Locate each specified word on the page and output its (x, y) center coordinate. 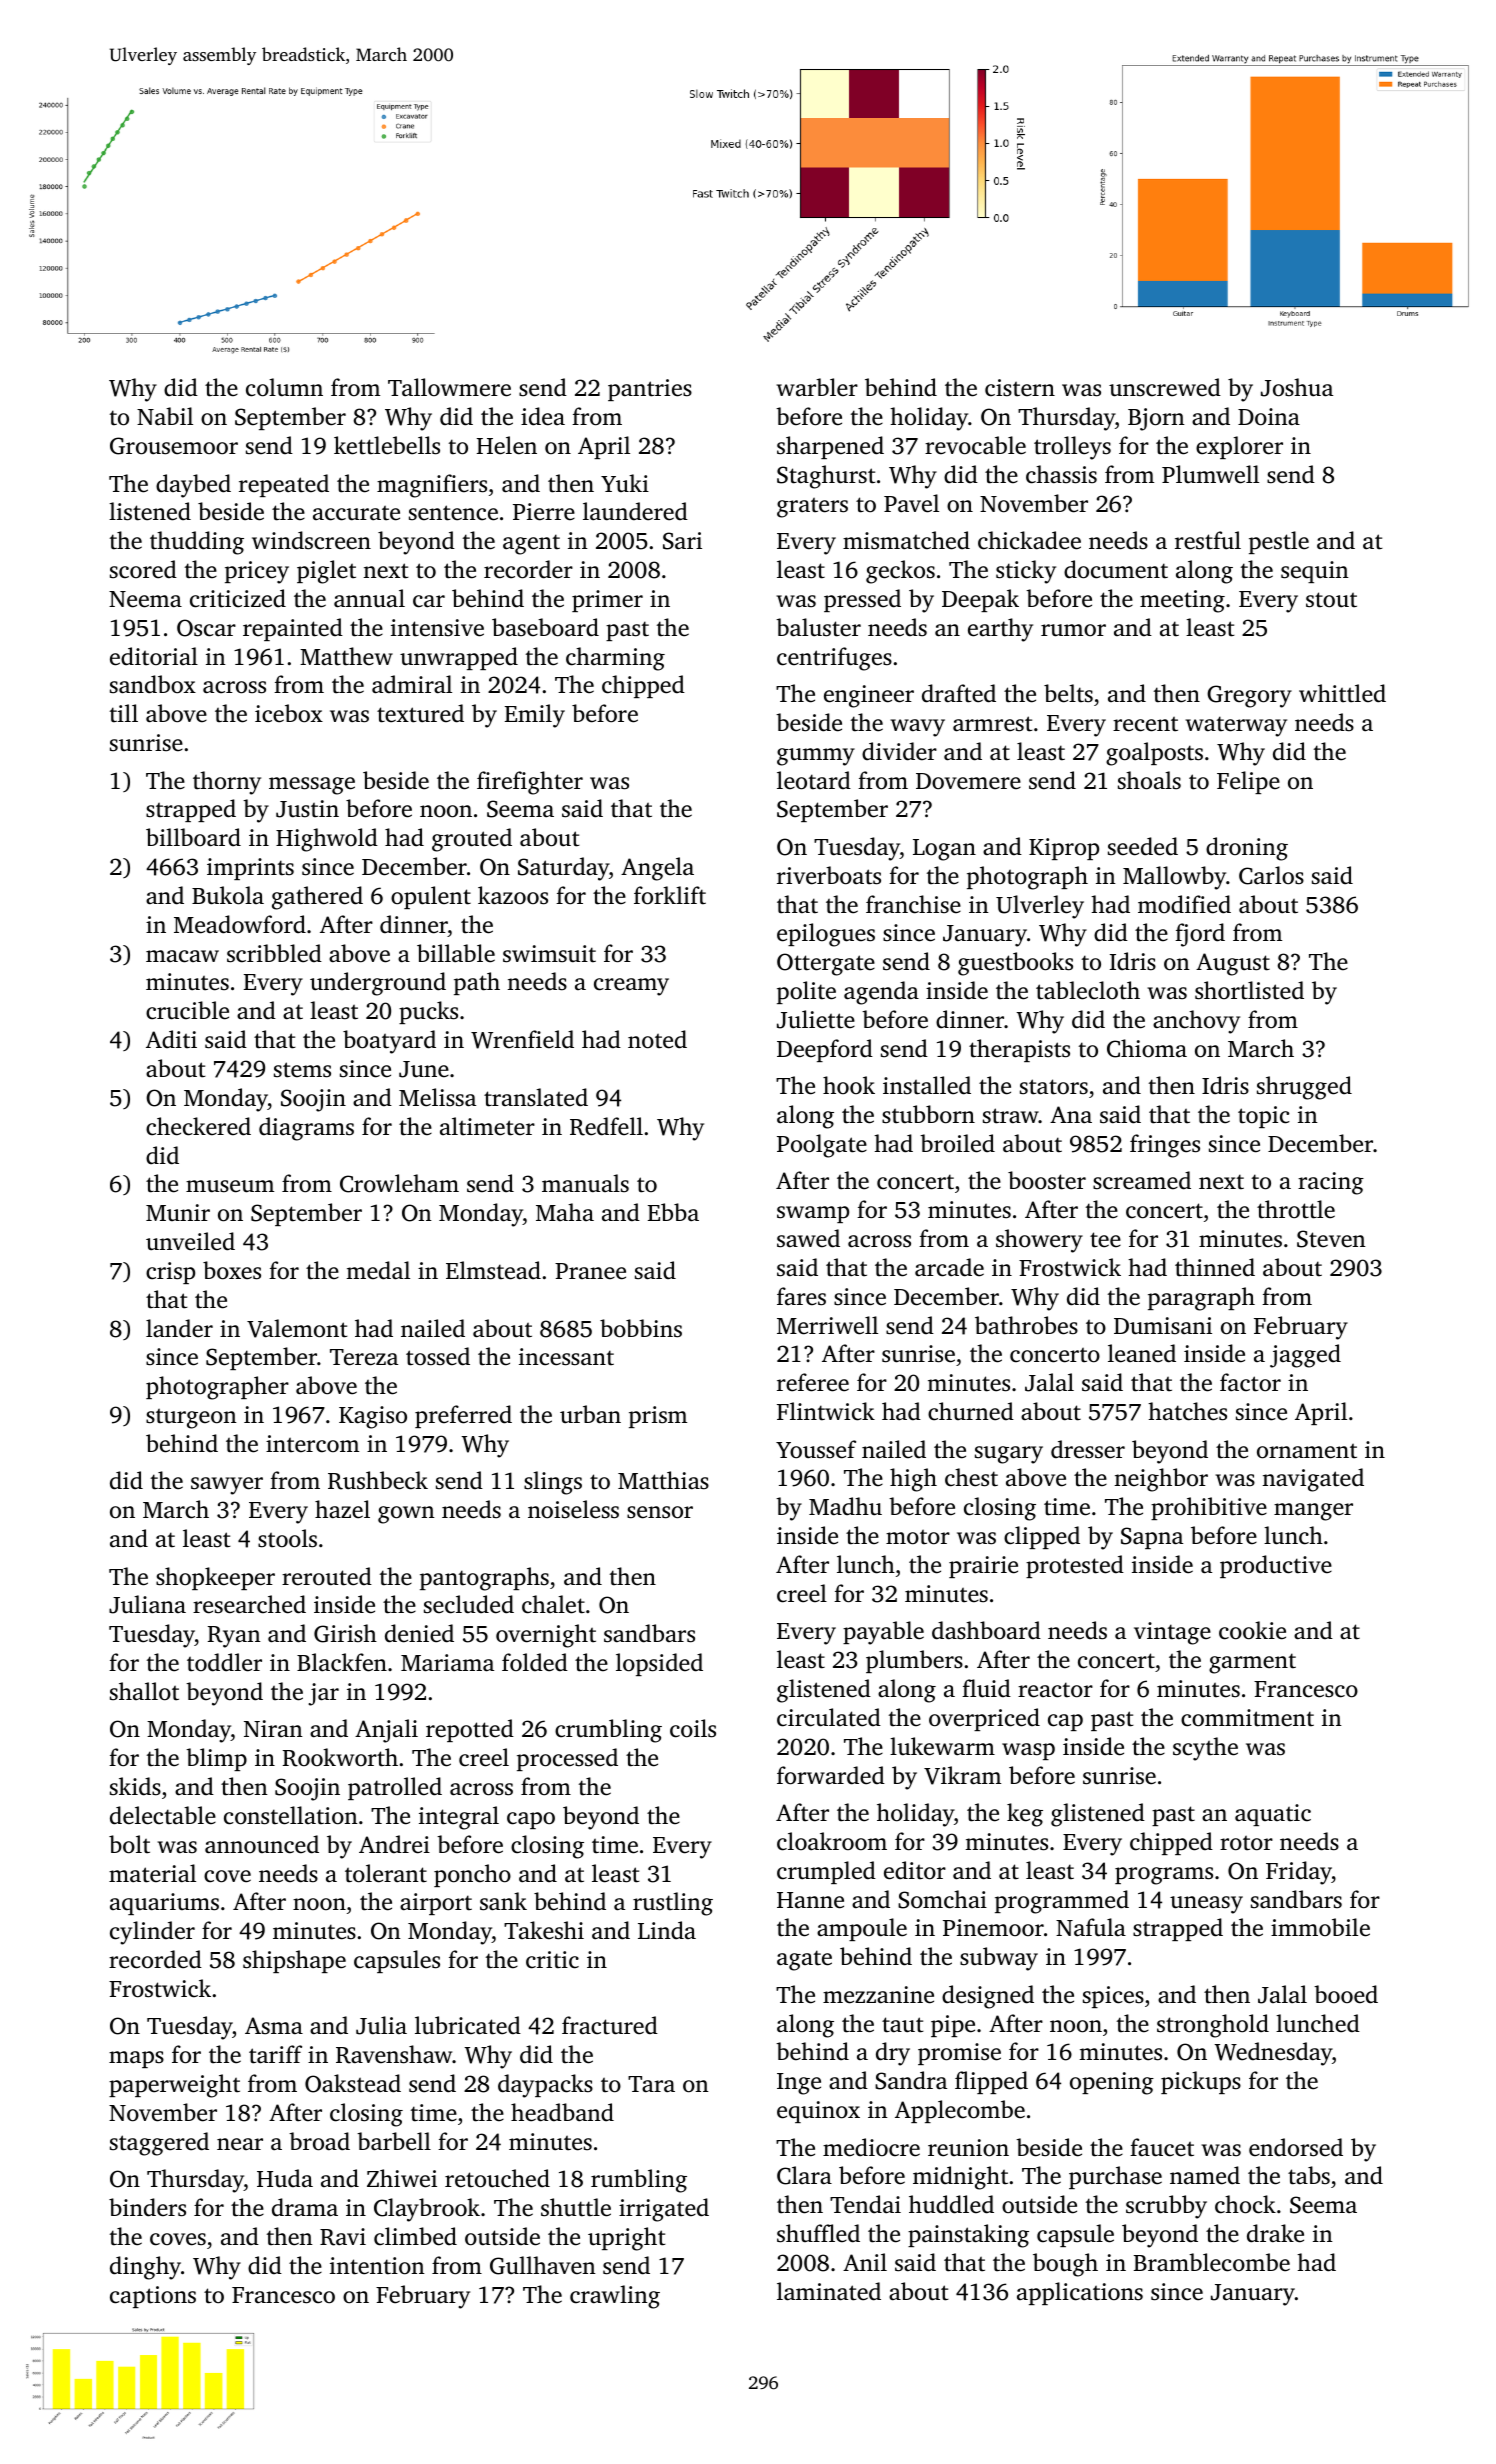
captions (153, 2297)
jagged (1305, 1356)
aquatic (1273, 1815)
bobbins (641, 1328)
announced (262, 1844)
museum (230, 1186)
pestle (1279, 542)
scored (143, 569)
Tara (651, 2084)
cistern (1020, 388)
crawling (615, 2297)
